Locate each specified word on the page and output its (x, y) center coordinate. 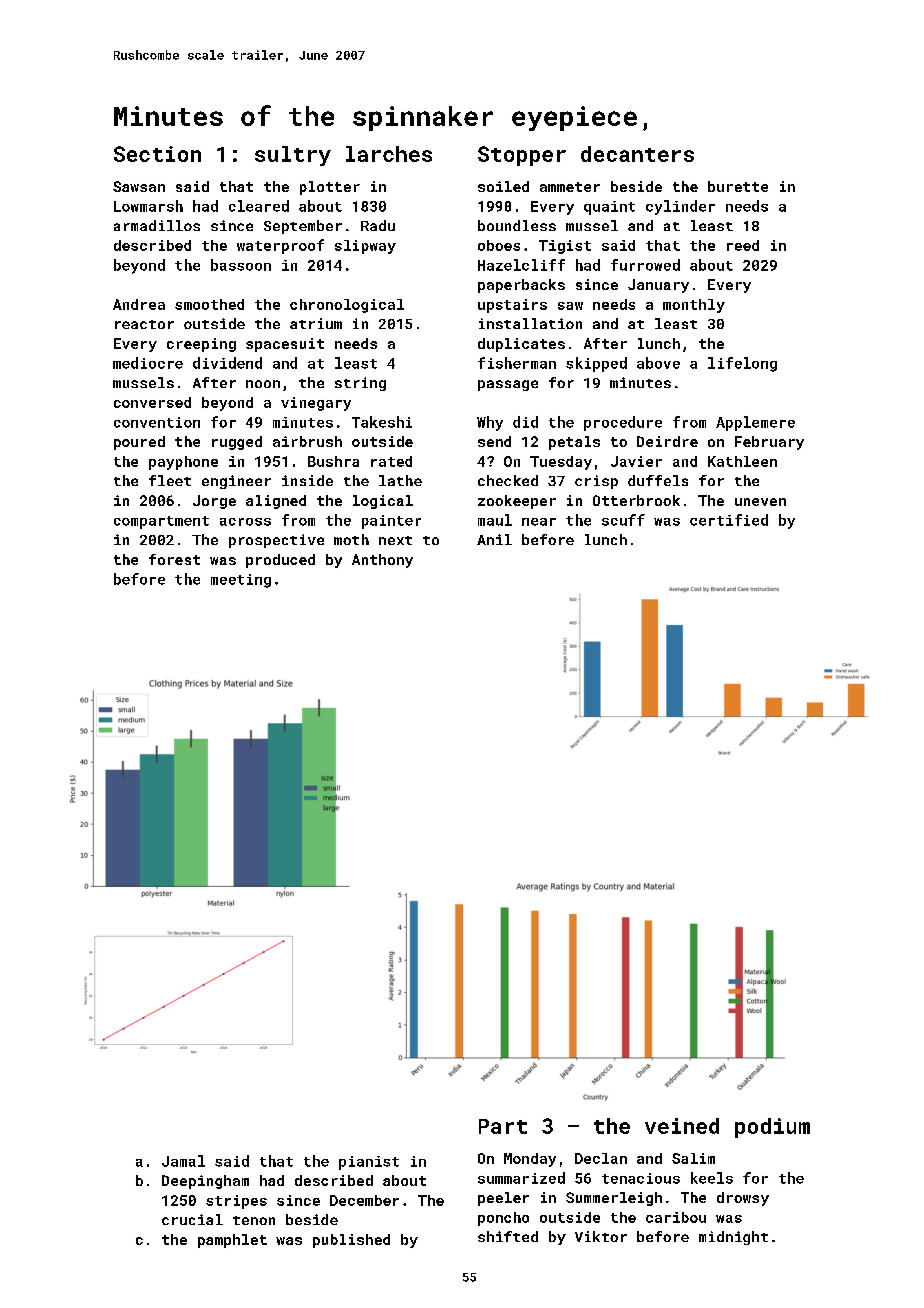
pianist (369, 1163)
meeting (241, 581)
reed (743, 245)
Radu (378, 225)
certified (729, 520)
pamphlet (232, 1241)
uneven (760, 502)
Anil (494, 539)
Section (157, 154)
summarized (521, 1178)
